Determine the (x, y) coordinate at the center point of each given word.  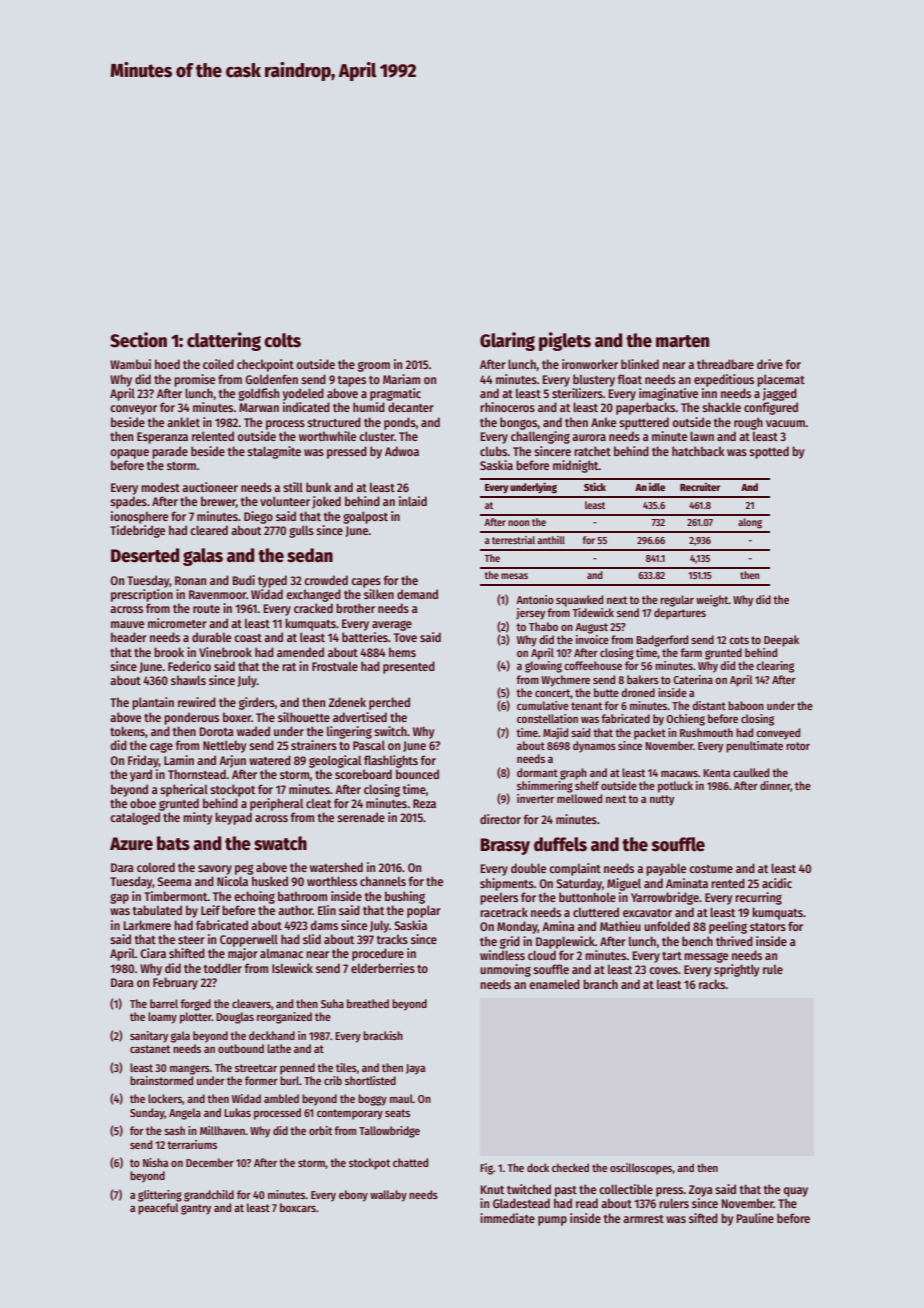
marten (682, 341)
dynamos (594, 747)
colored (156, 867)
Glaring (507, 341)
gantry (196, 1209)
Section (138, 340)
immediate (507, 1218)
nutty (662, 800)
